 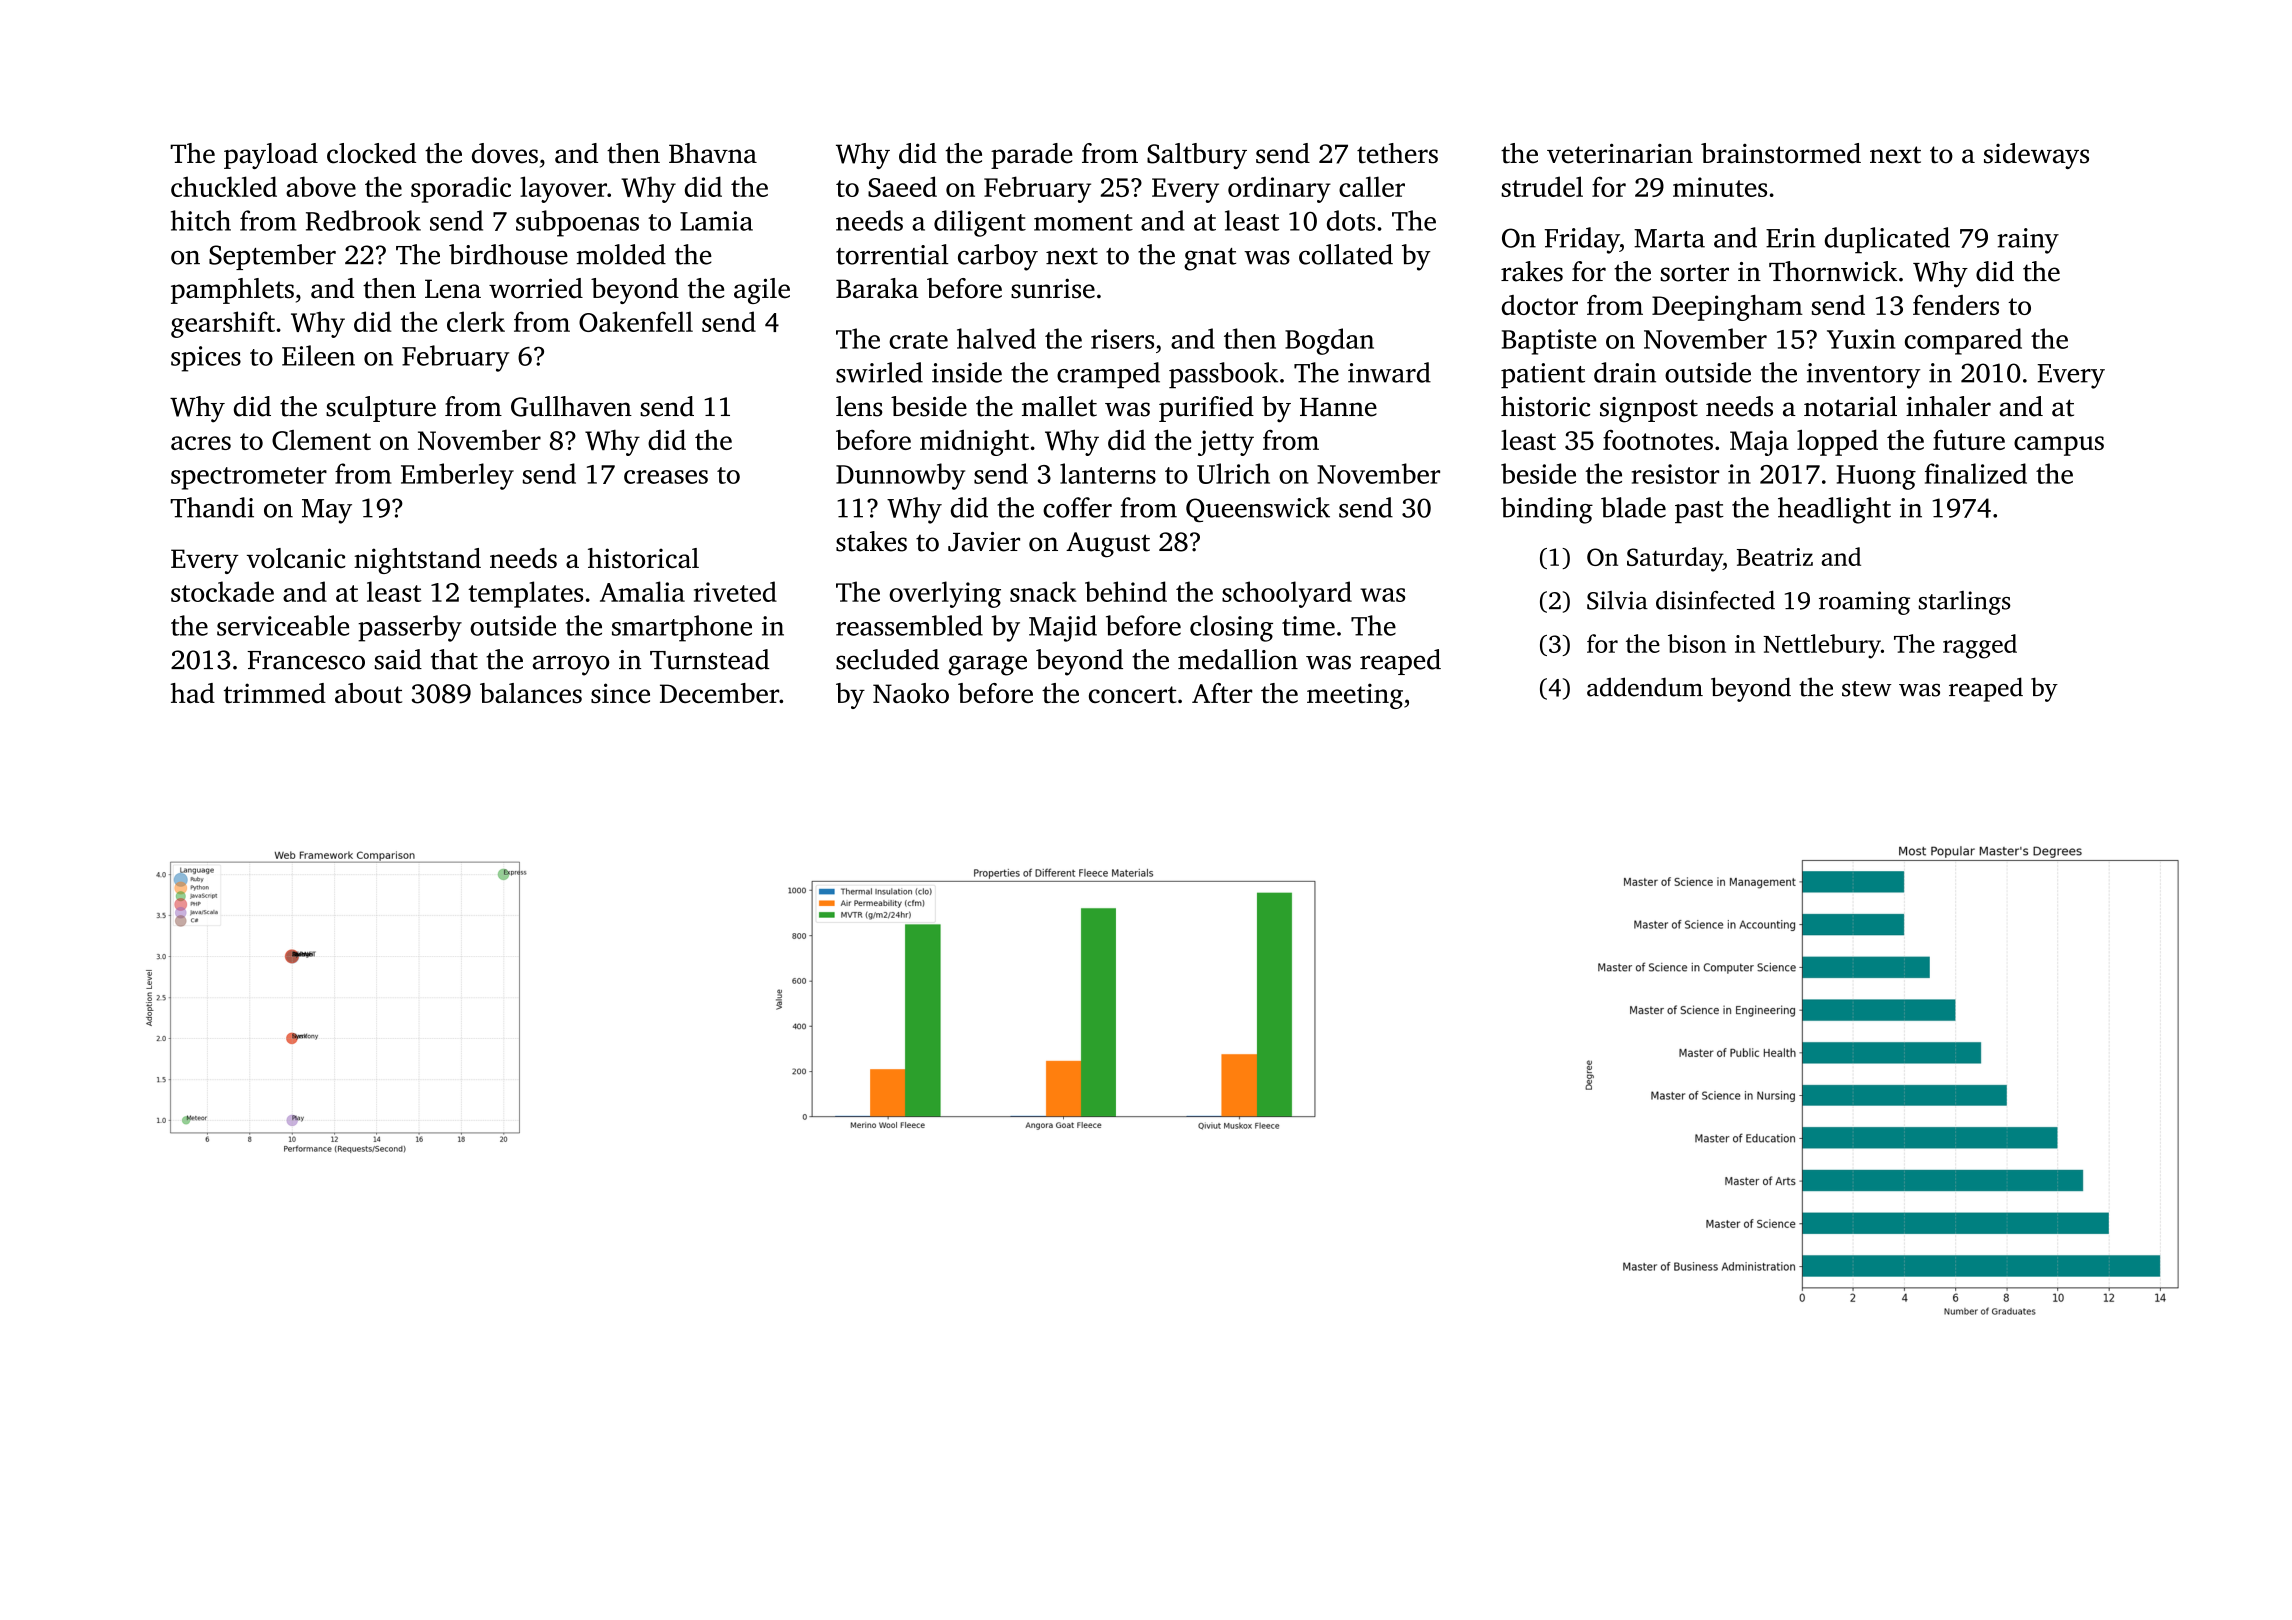 What do you see at coordinates (206, 359) in the screenshot?
I see `spices` at bounding box center [206, 359].
